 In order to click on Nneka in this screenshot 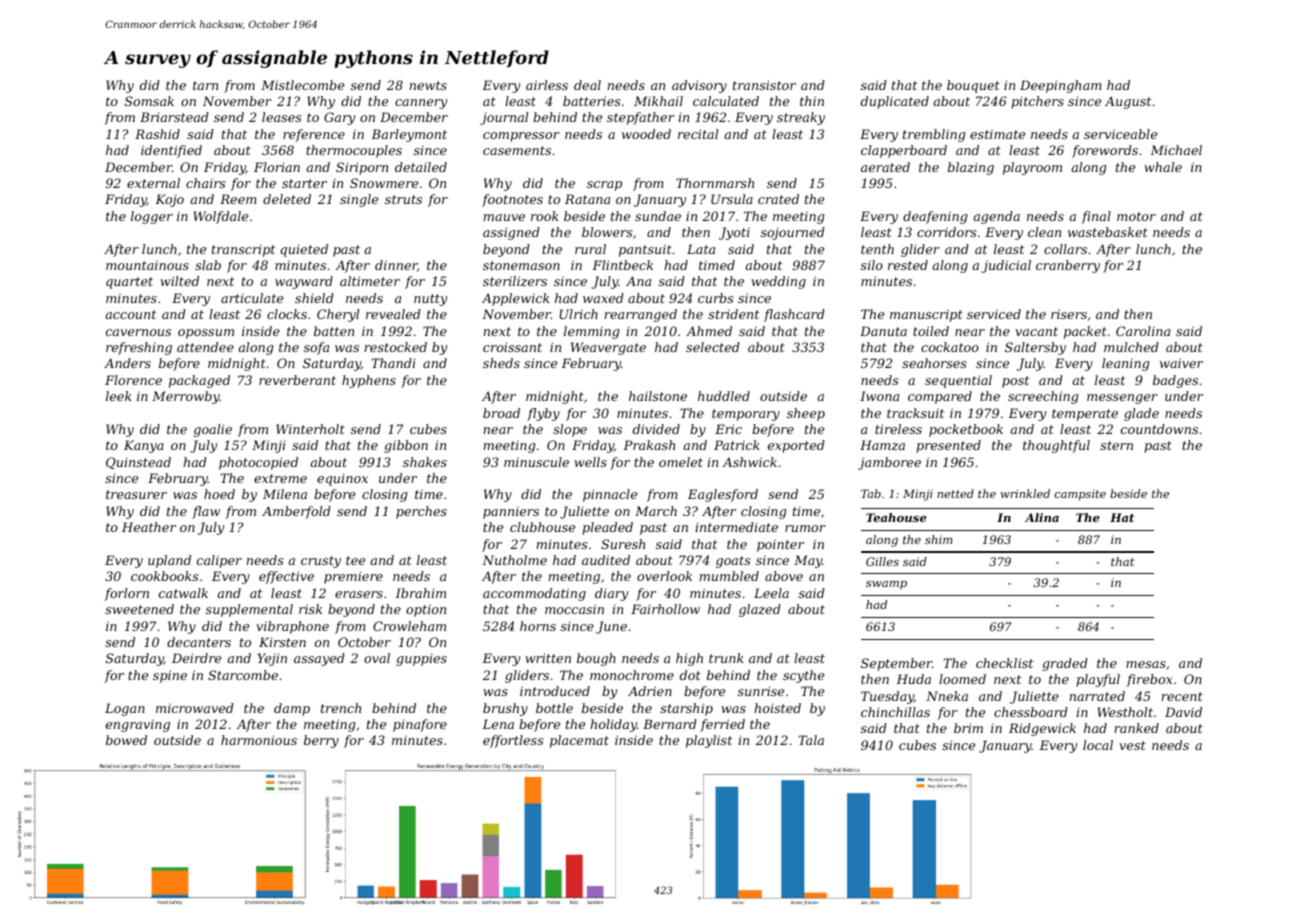, I will do `click(947, 696)`.
